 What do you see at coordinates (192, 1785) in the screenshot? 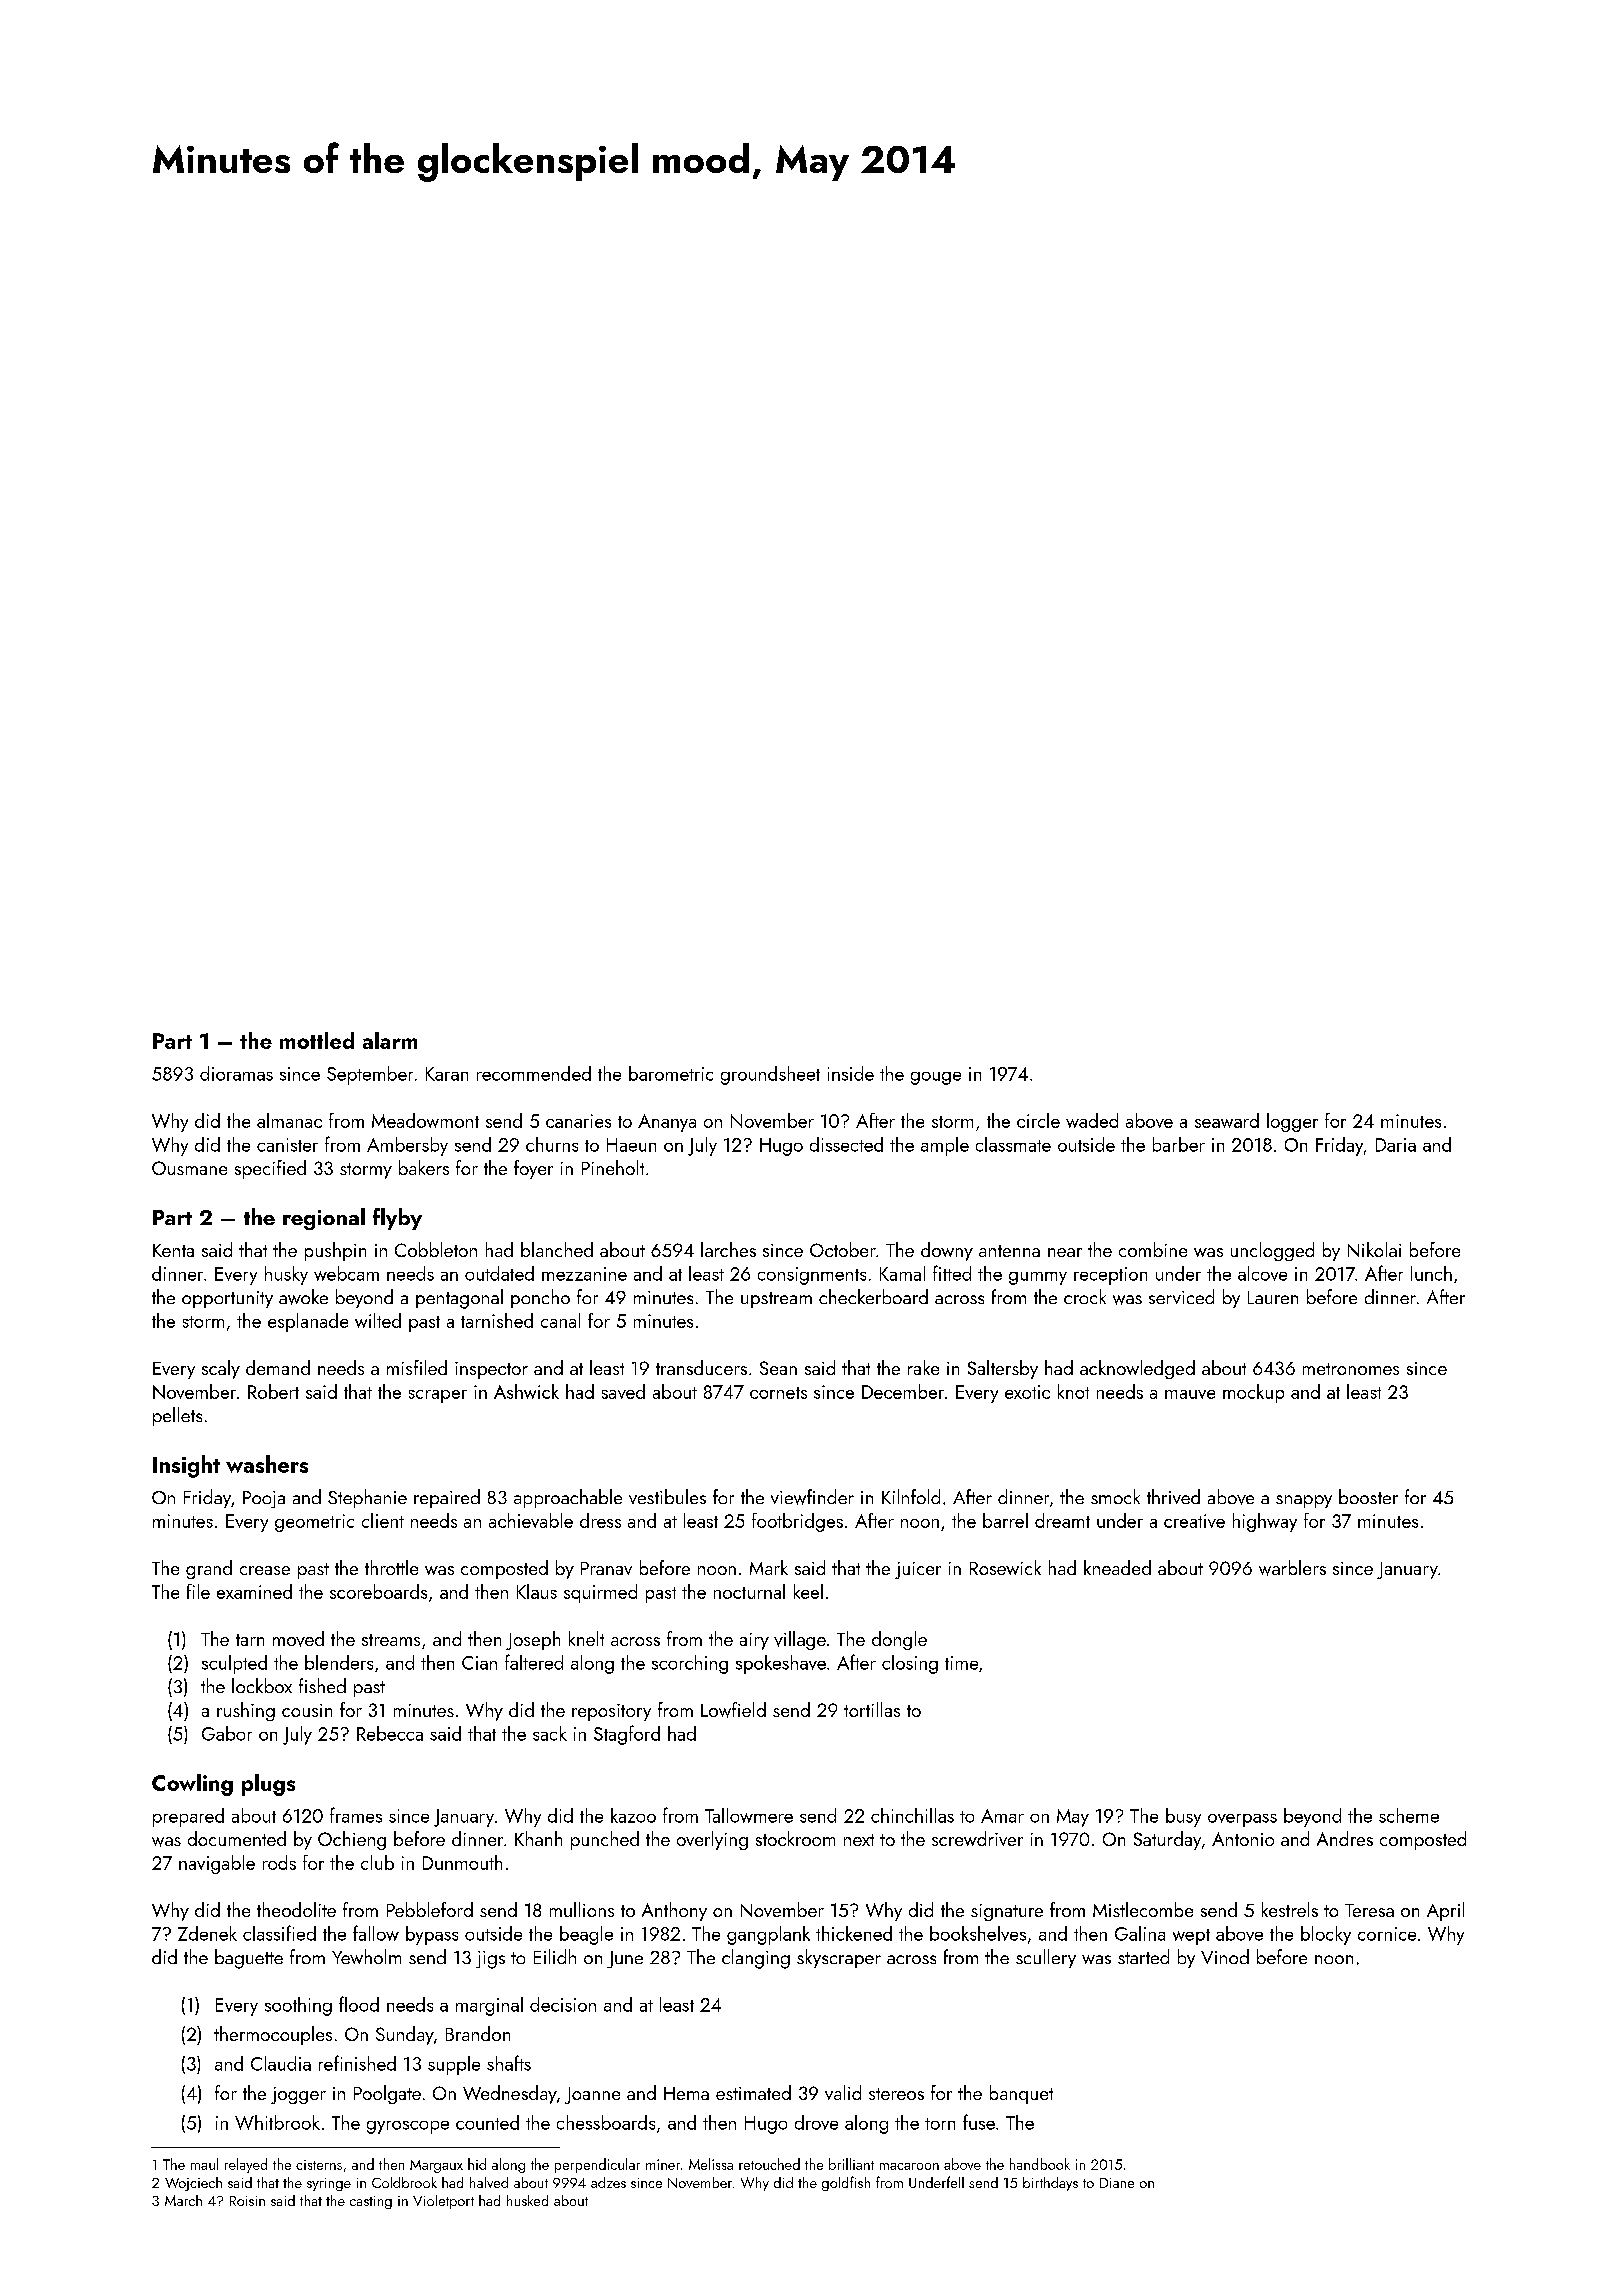
I see `Cowling` at bounding box center [192, 1785].
